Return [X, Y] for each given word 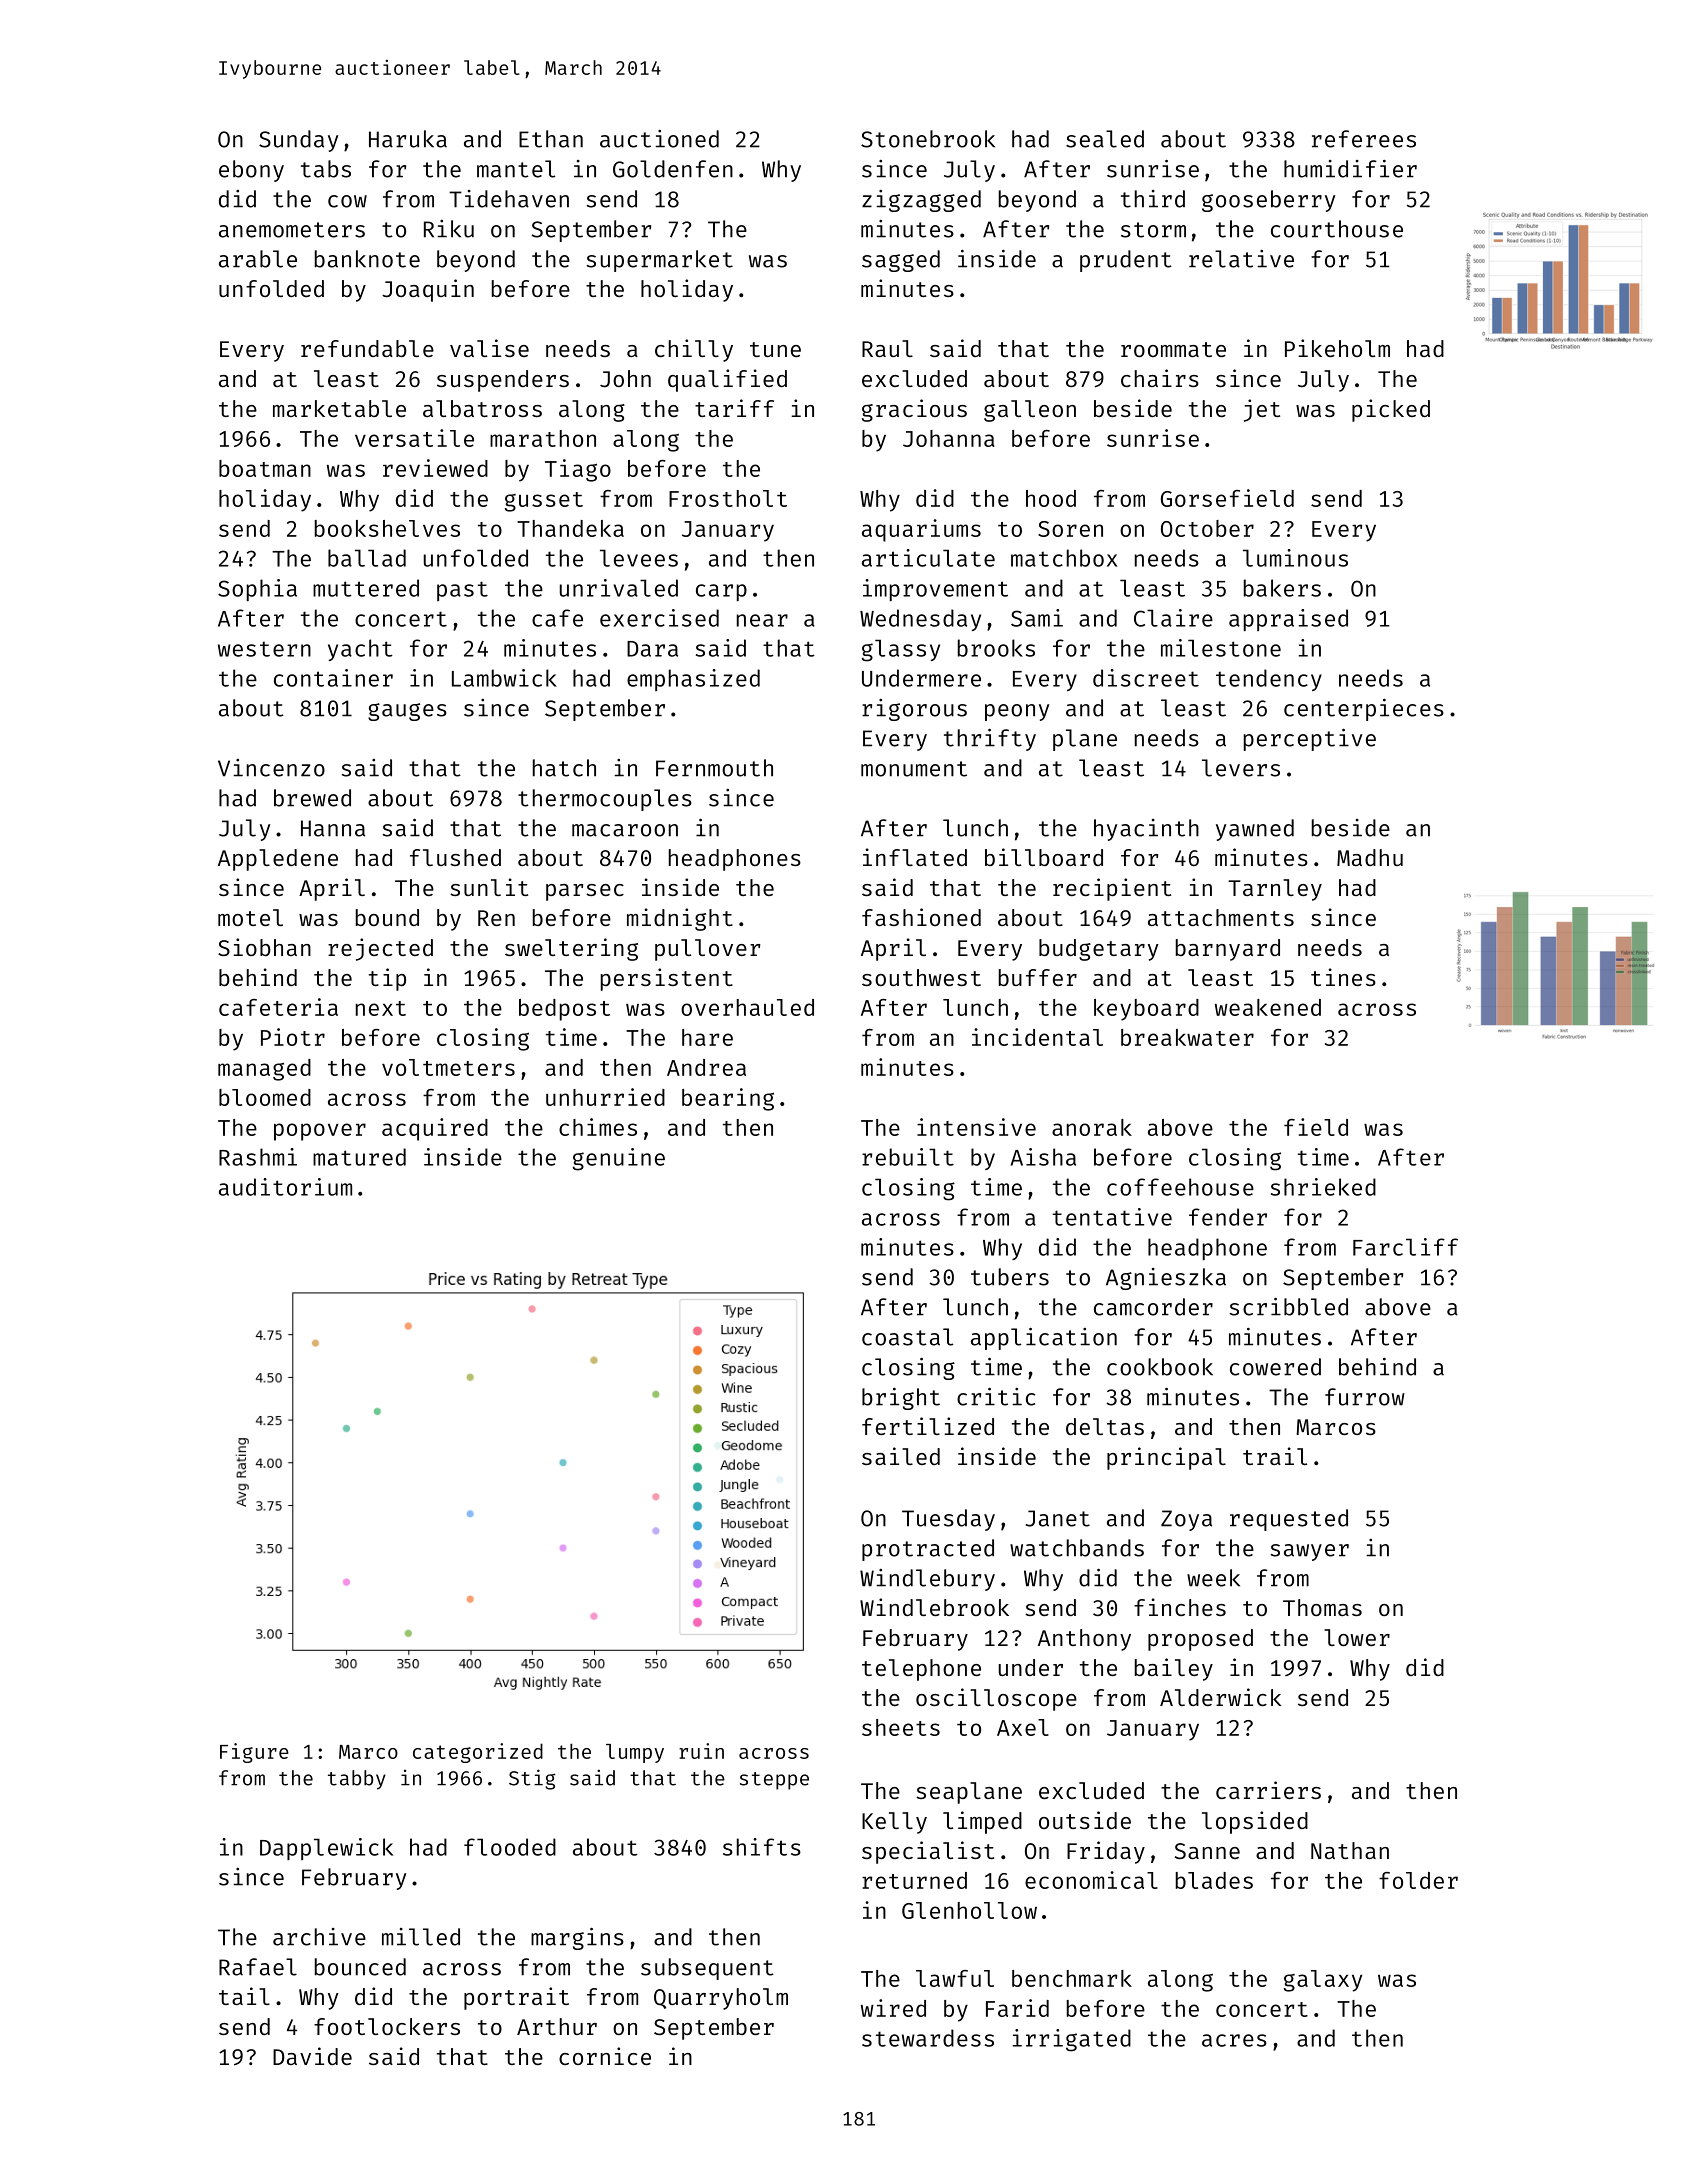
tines [1343, 977]
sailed [901, 1456]
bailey [1174, 1669]
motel [250, 917]
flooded [510, 1847]
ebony [251, 171]
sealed [1105, 139]
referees [1364, 139]
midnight [680, 919]
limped [982, 1822]
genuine [619, 1159]
